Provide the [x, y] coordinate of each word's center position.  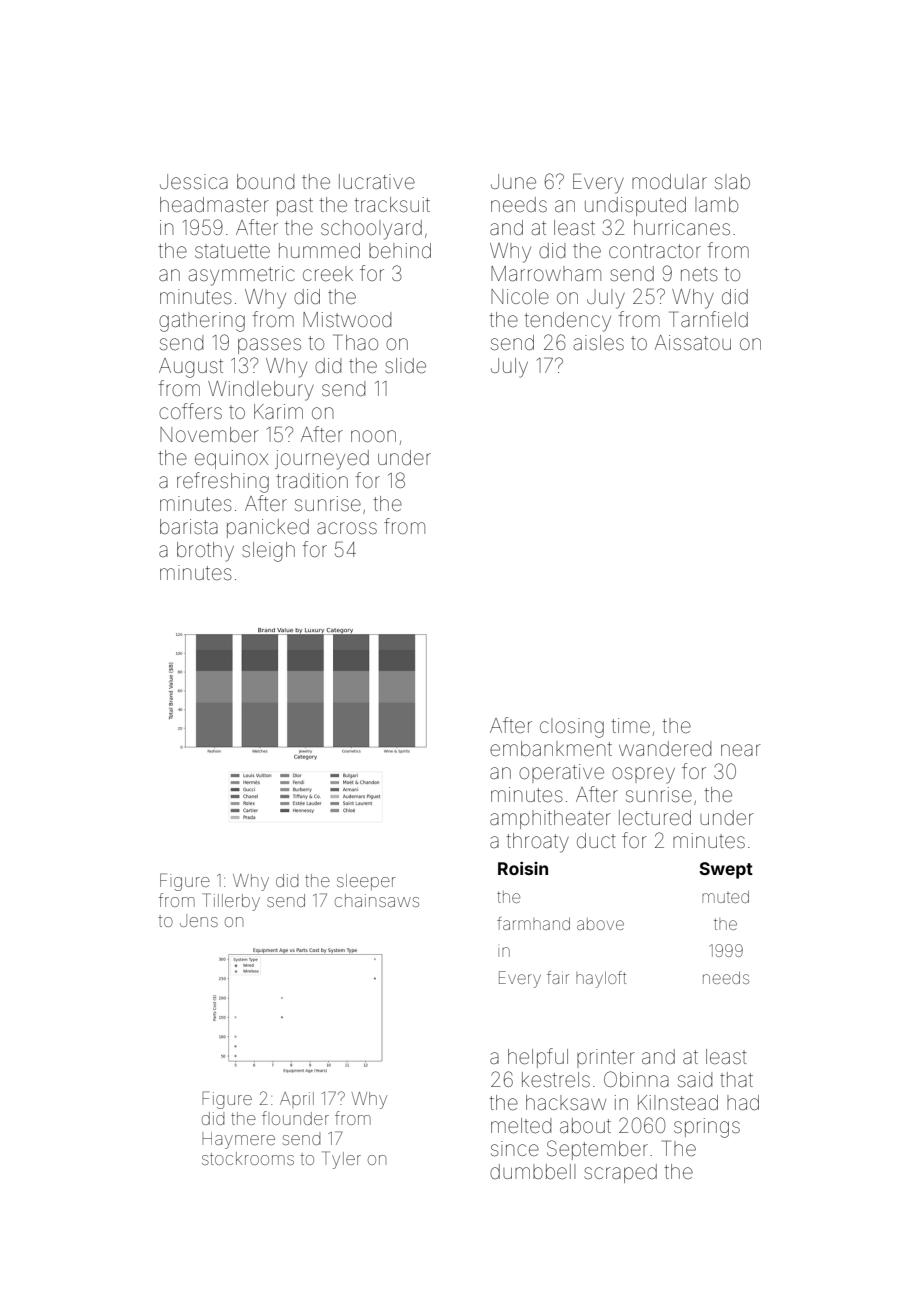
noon [373, 436]
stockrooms [248, 1158]
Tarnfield [708, 319]
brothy [205, 552]
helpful [538, 1058]
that [736, 1079]
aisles [599, 342]
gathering [202, 322]
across [347, 528]
